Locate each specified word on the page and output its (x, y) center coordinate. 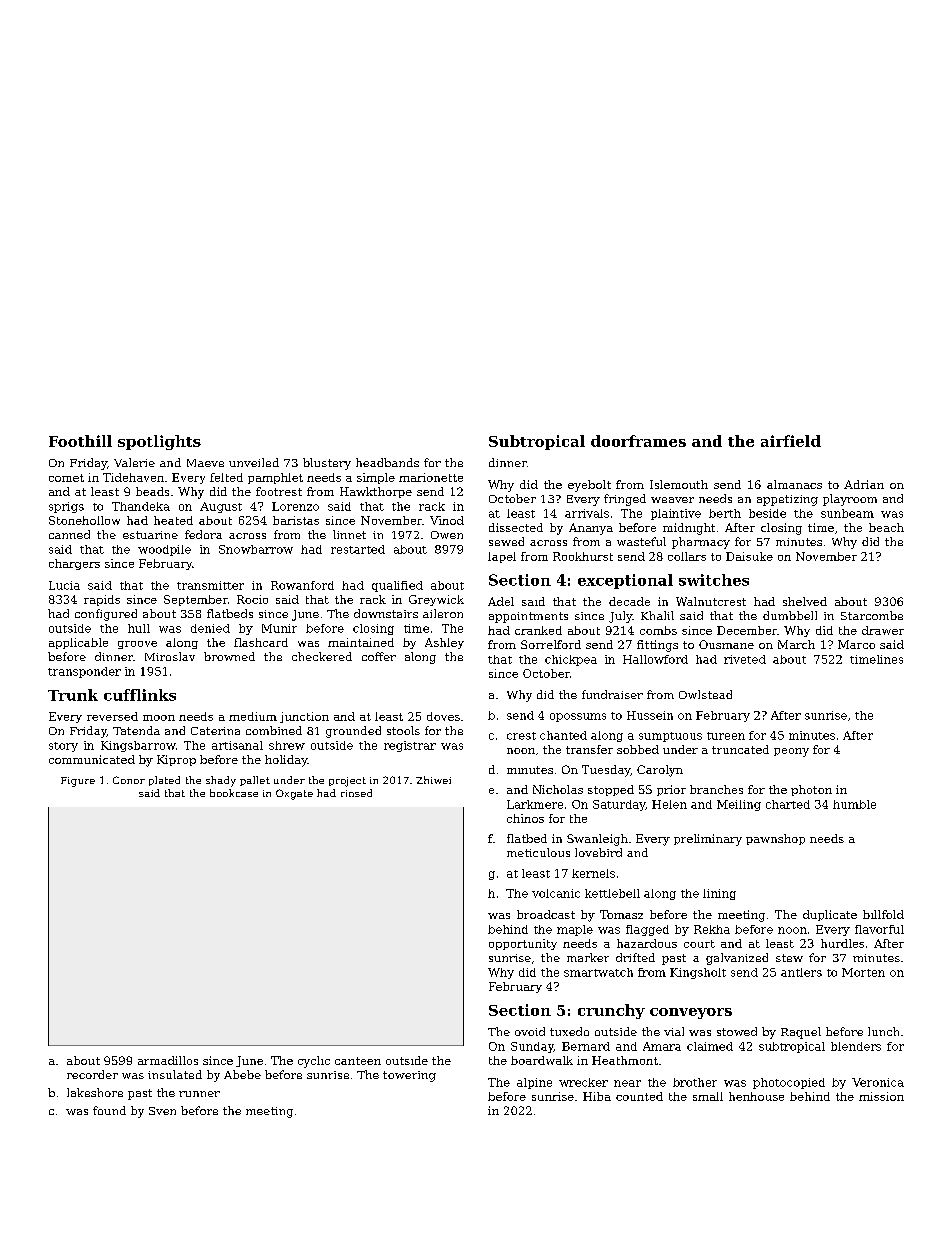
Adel (501, 601)
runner (199, 1094)
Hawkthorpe (376, 492)
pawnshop (775, 839)
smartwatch (598, 972)
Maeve (205, 463)
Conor (129, 780)
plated (164, 781)
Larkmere (535, 804)
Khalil (657, 615)
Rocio (252, 599)
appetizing (787, 500)
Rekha (712, 929)
